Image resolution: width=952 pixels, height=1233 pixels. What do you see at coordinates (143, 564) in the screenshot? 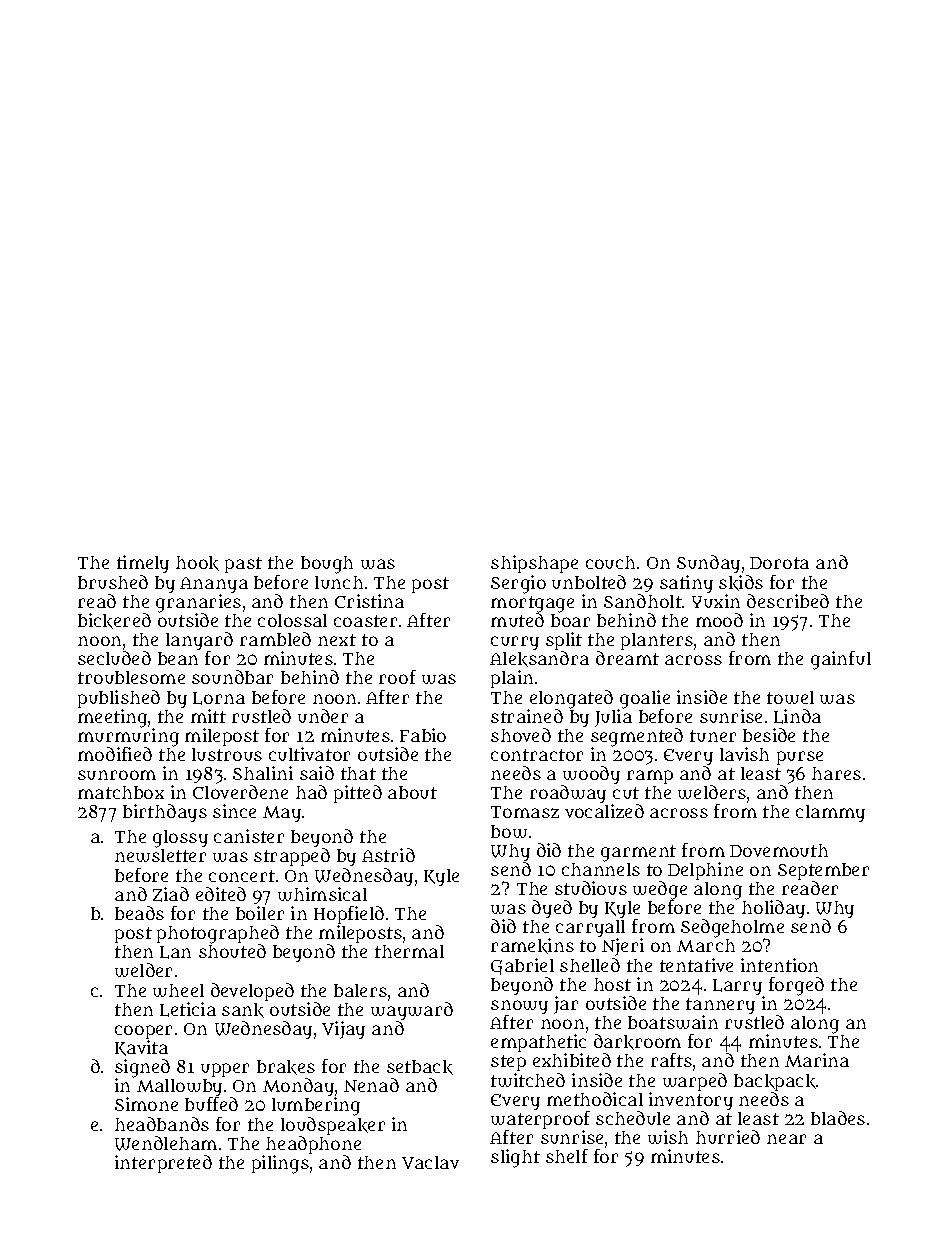
I see `timely` at bounding box center [143, 564].
